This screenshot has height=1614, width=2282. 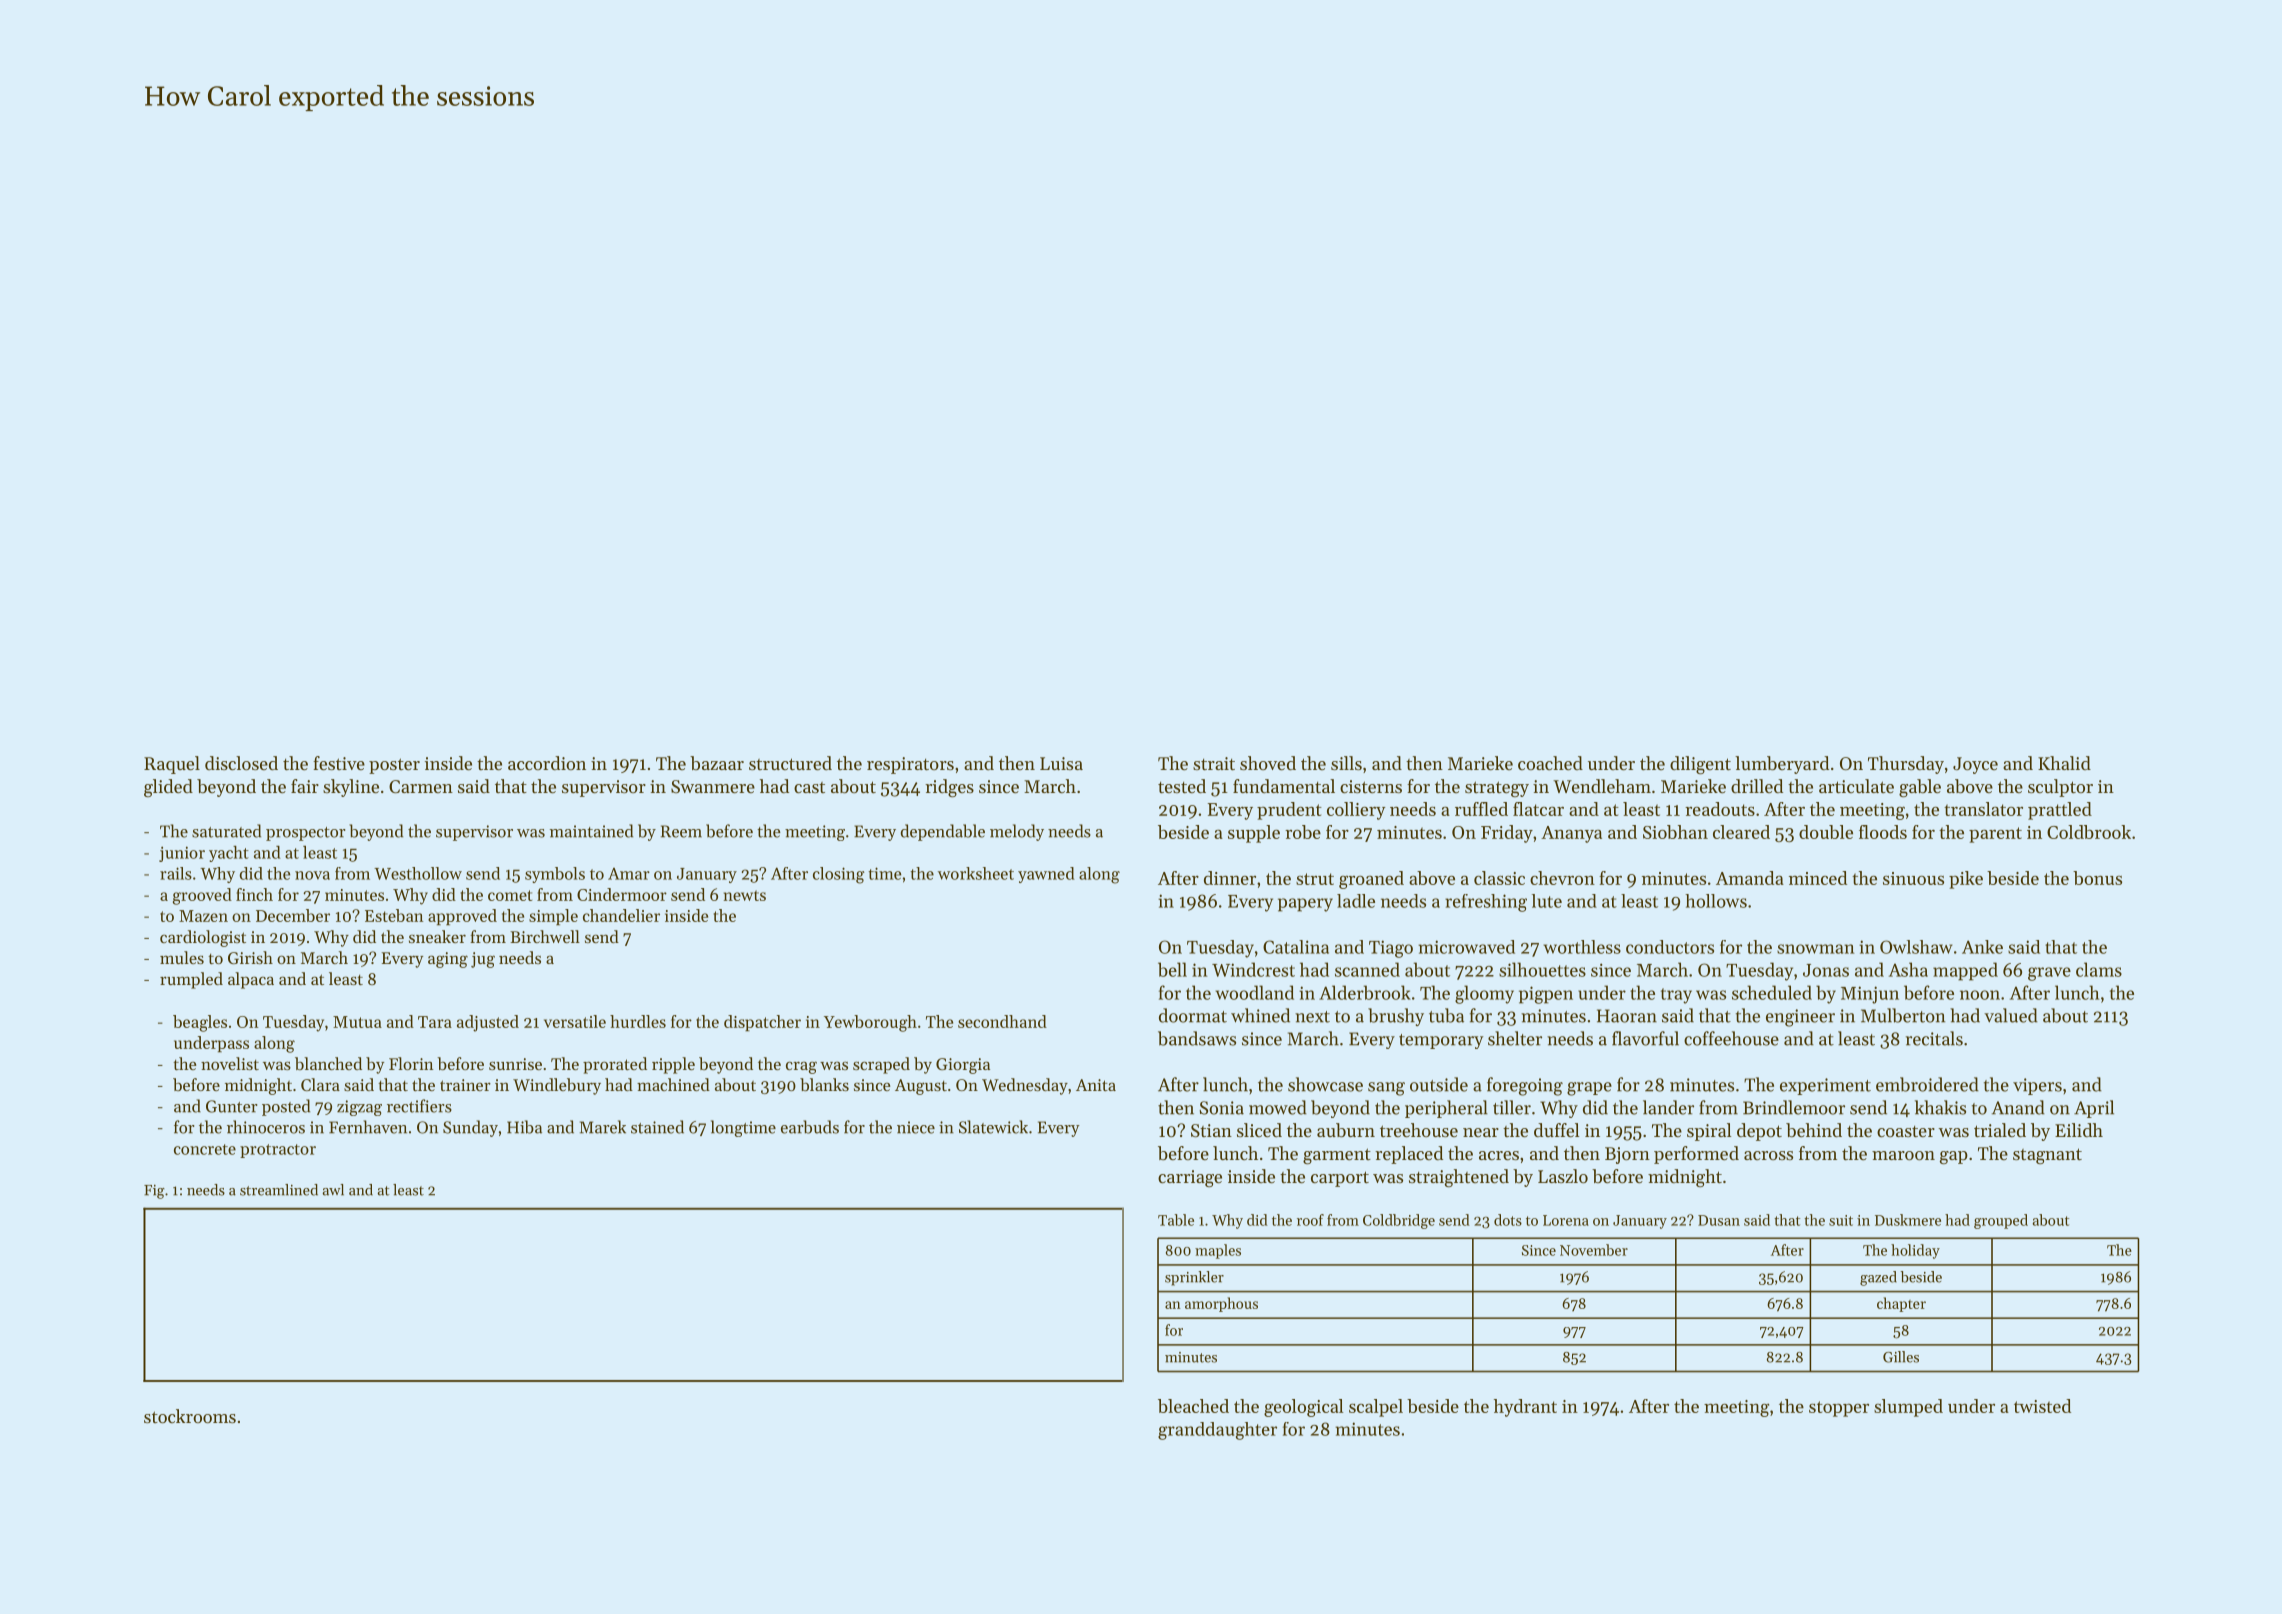 What do you see at coordinates (1901, 1304) in the screenshot?
I see `chapter` at bounding box center [1901, 1304].
